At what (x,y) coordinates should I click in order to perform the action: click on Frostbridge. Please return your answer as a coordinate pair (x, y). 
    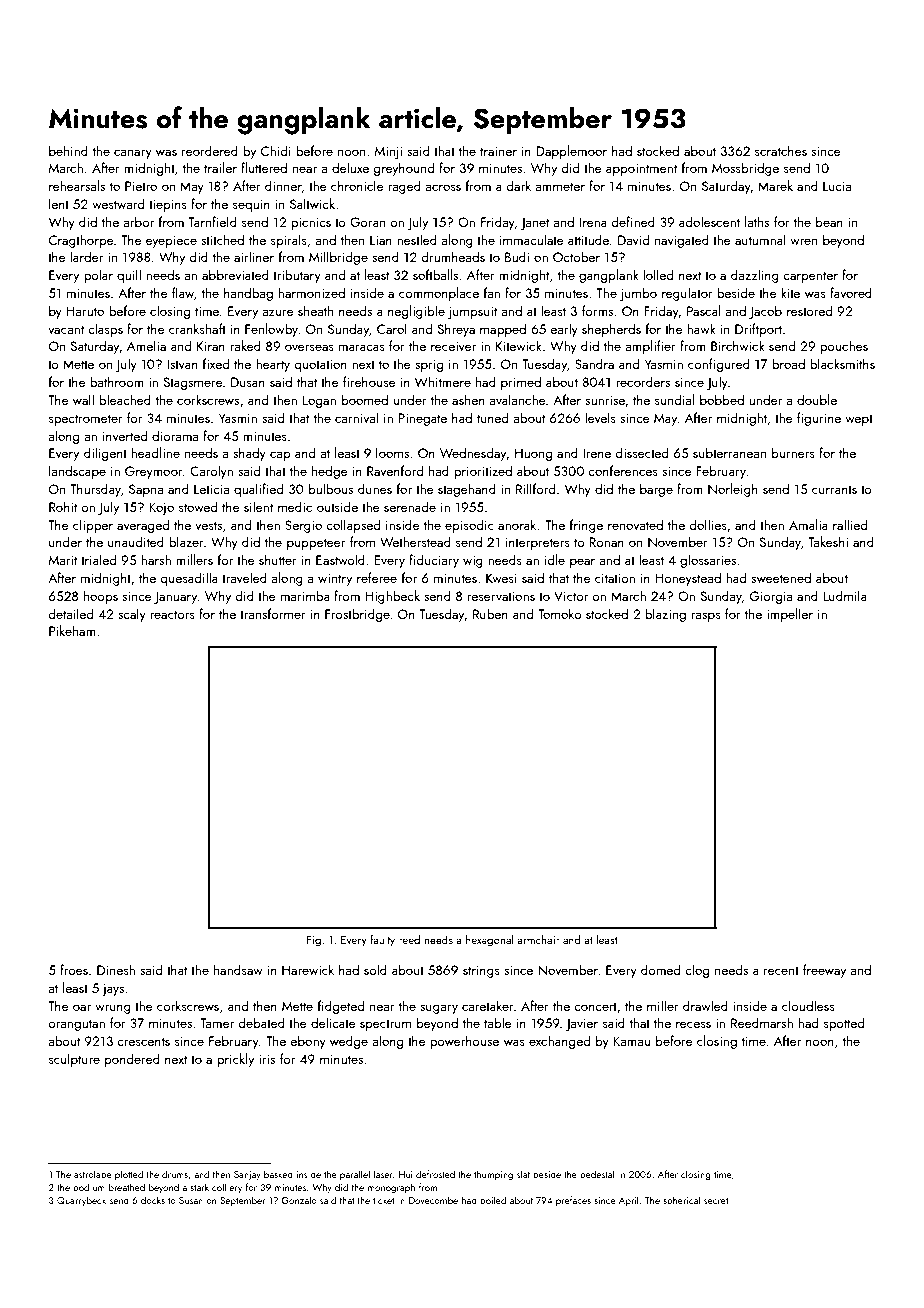
    Looking at the image, I should click on (357, 615).
